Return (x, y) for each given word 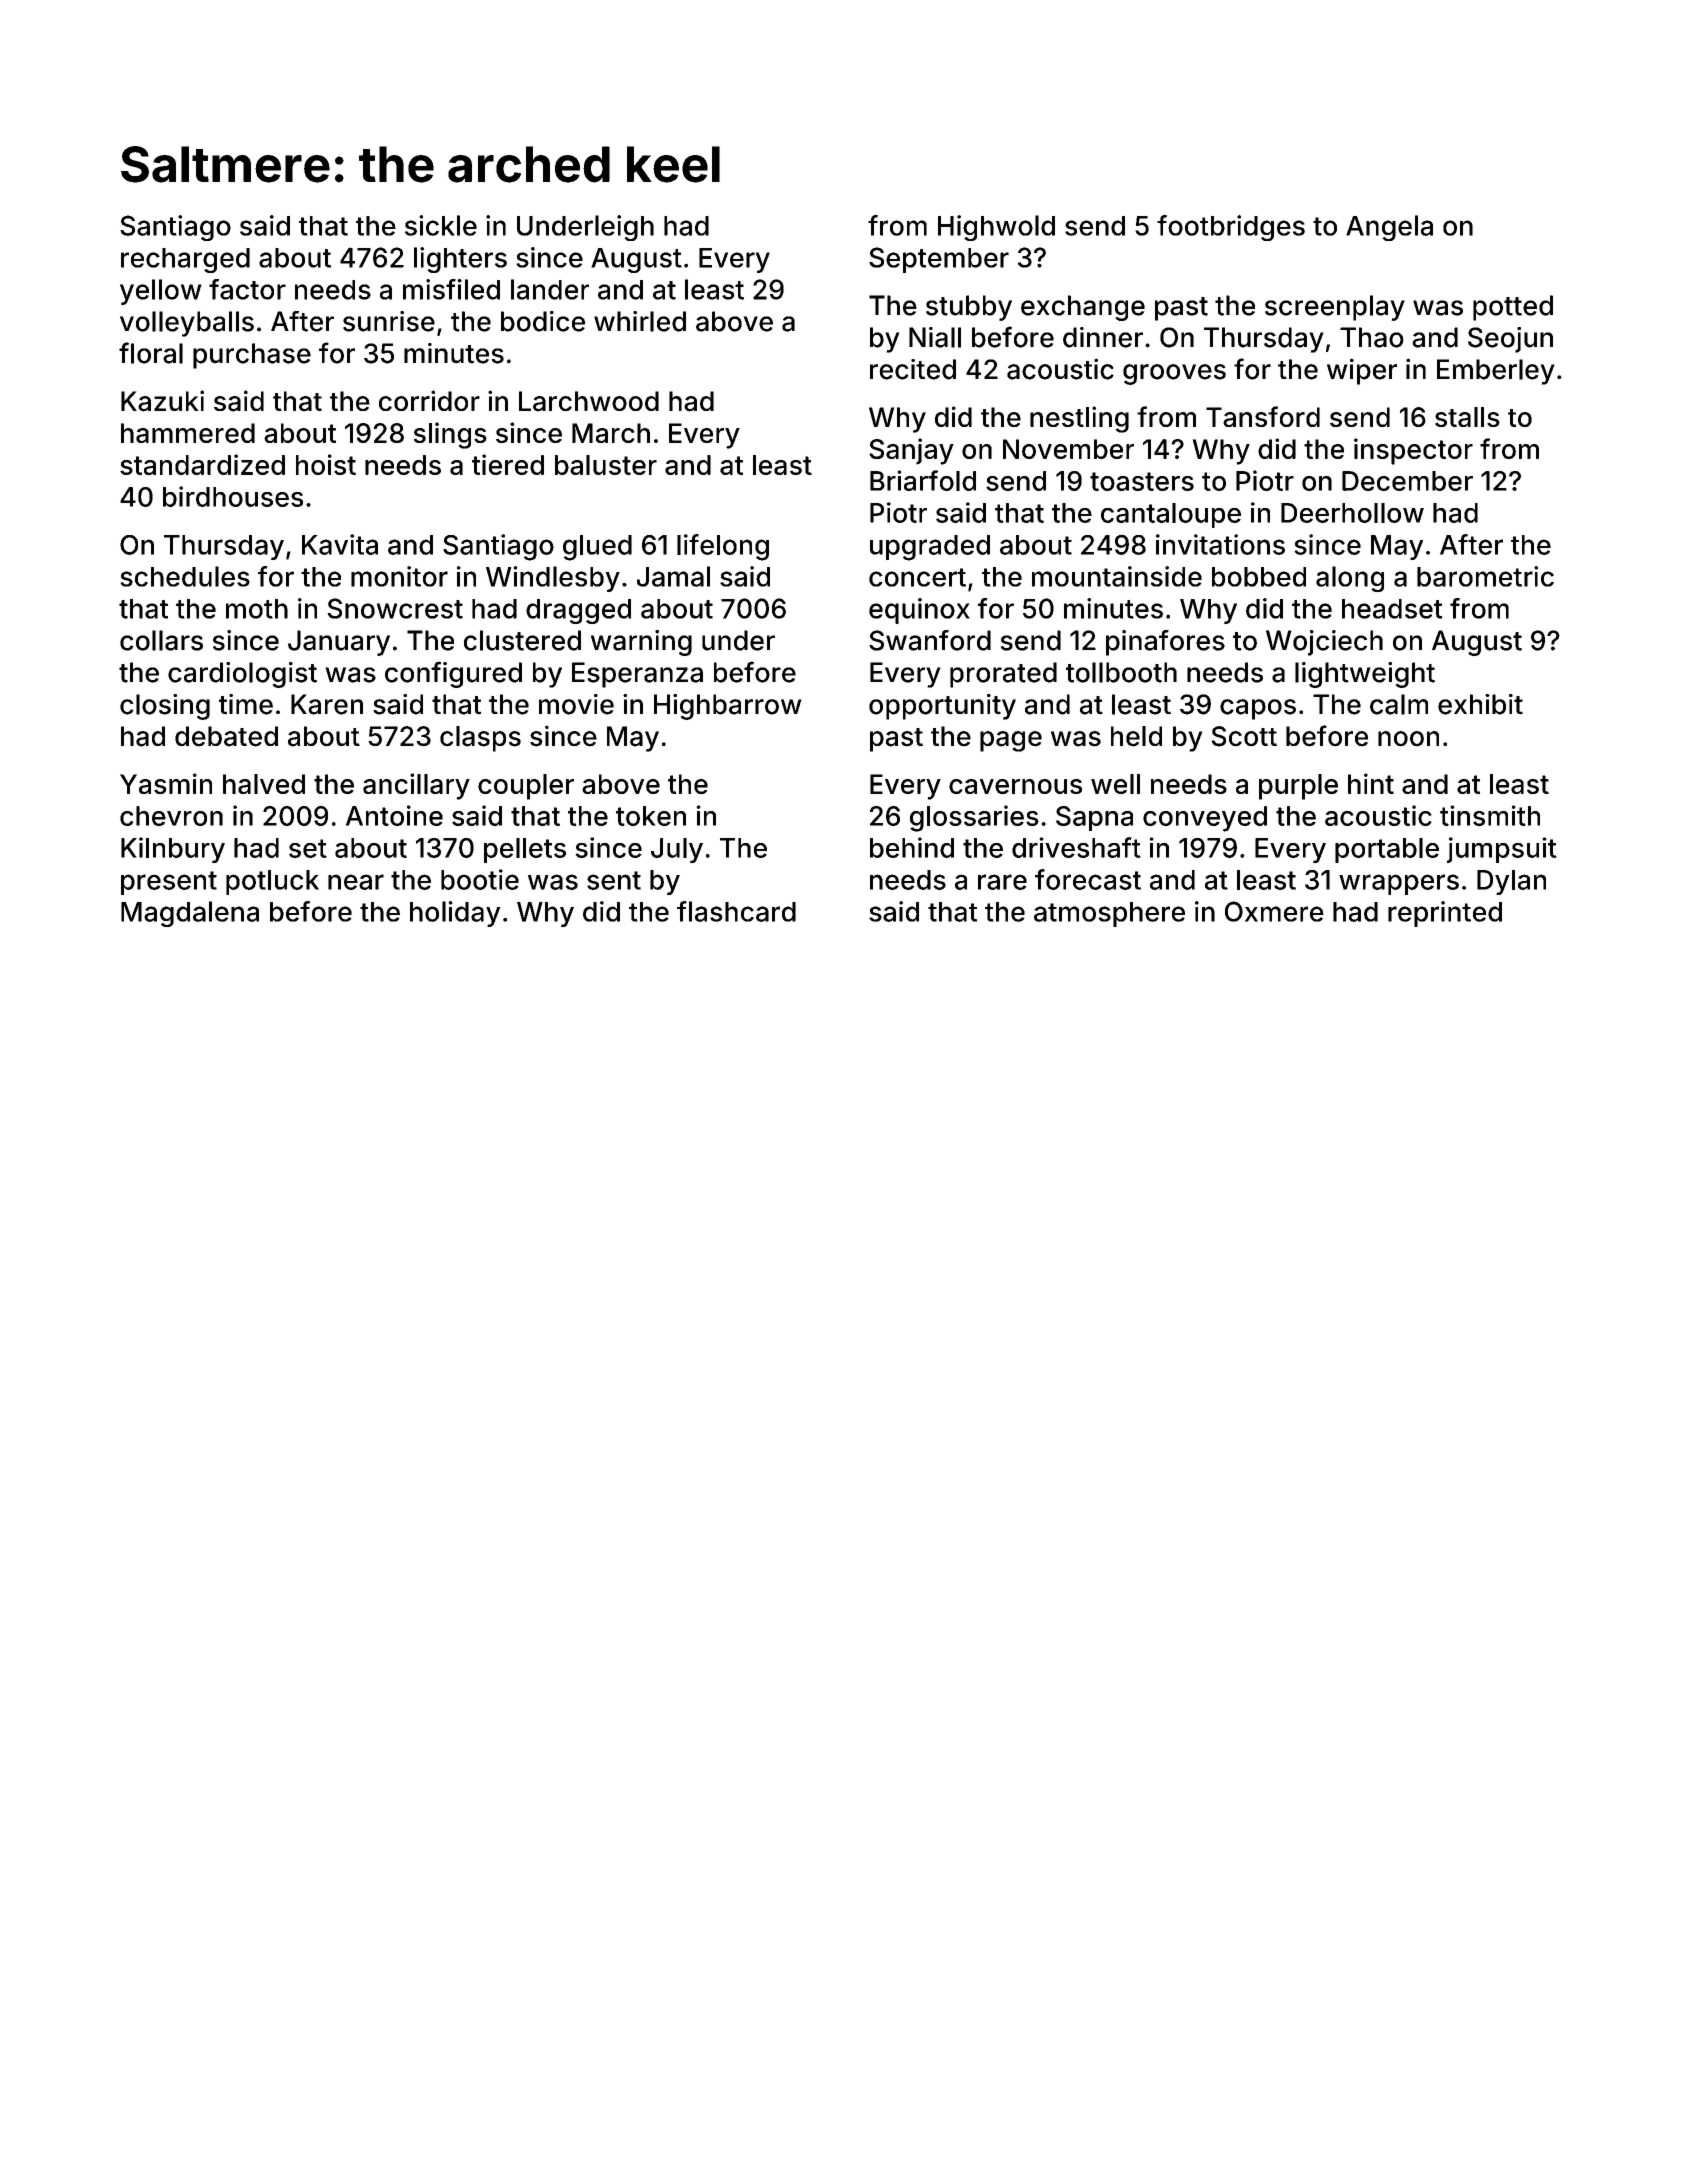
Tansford (1263, 416)
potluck (272, 882)
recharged (185, 260)
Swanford (930, 640)
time (246, 704)
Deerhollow (1352, 513)
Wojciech (1324, 643)
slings (450, 435)
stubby (969, 308)
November (1068, 449)
